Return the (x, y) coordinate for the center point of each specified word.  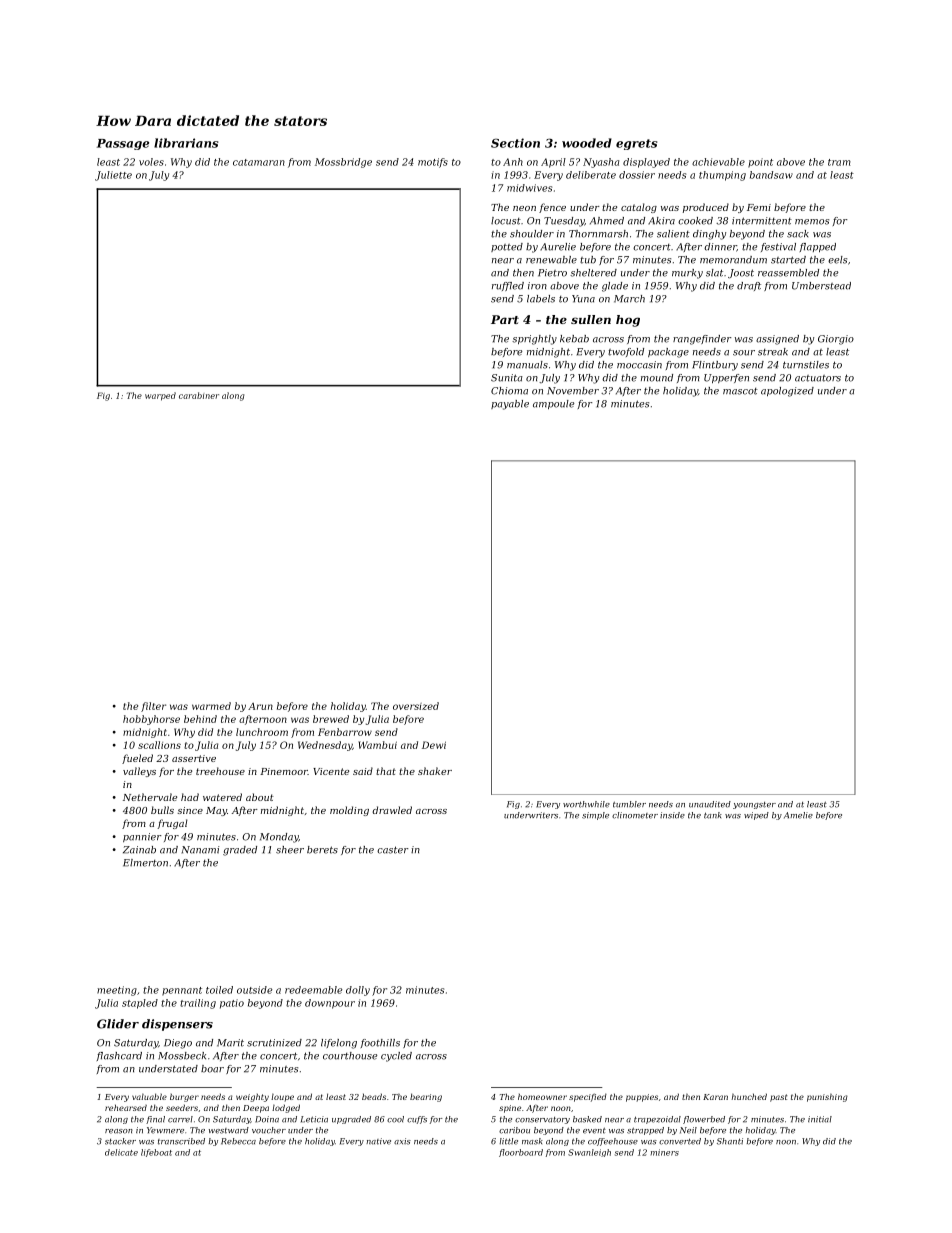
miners (665, 1152)
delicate (121, 1152)
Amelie (798, 815)
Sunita (507, 378)
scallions (159, 745)
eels (837, 260)
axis (402, 1141)
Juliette (113, 176)
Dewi (434, 745)
